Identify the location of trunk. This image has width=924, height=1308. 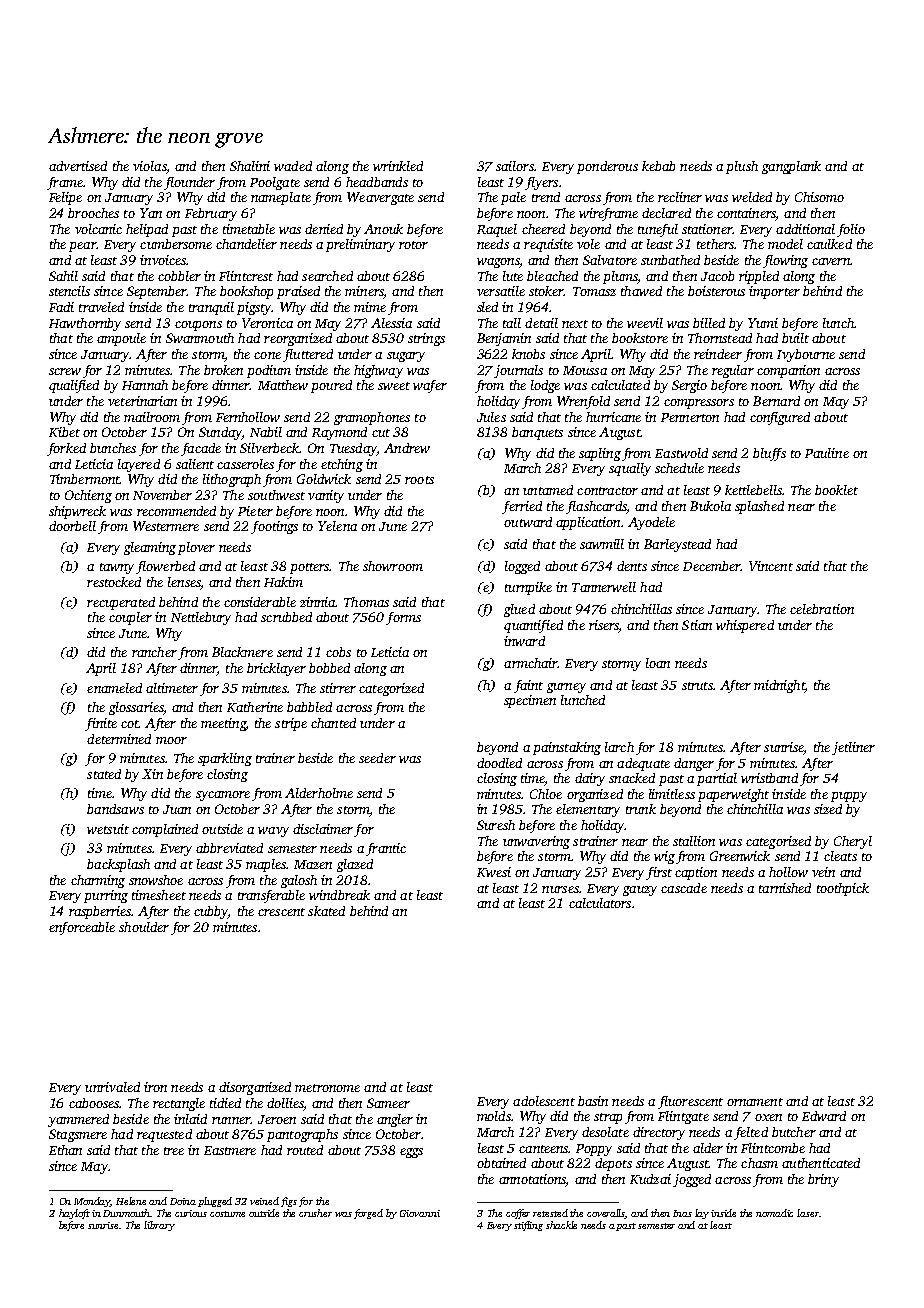
(641, 809).
